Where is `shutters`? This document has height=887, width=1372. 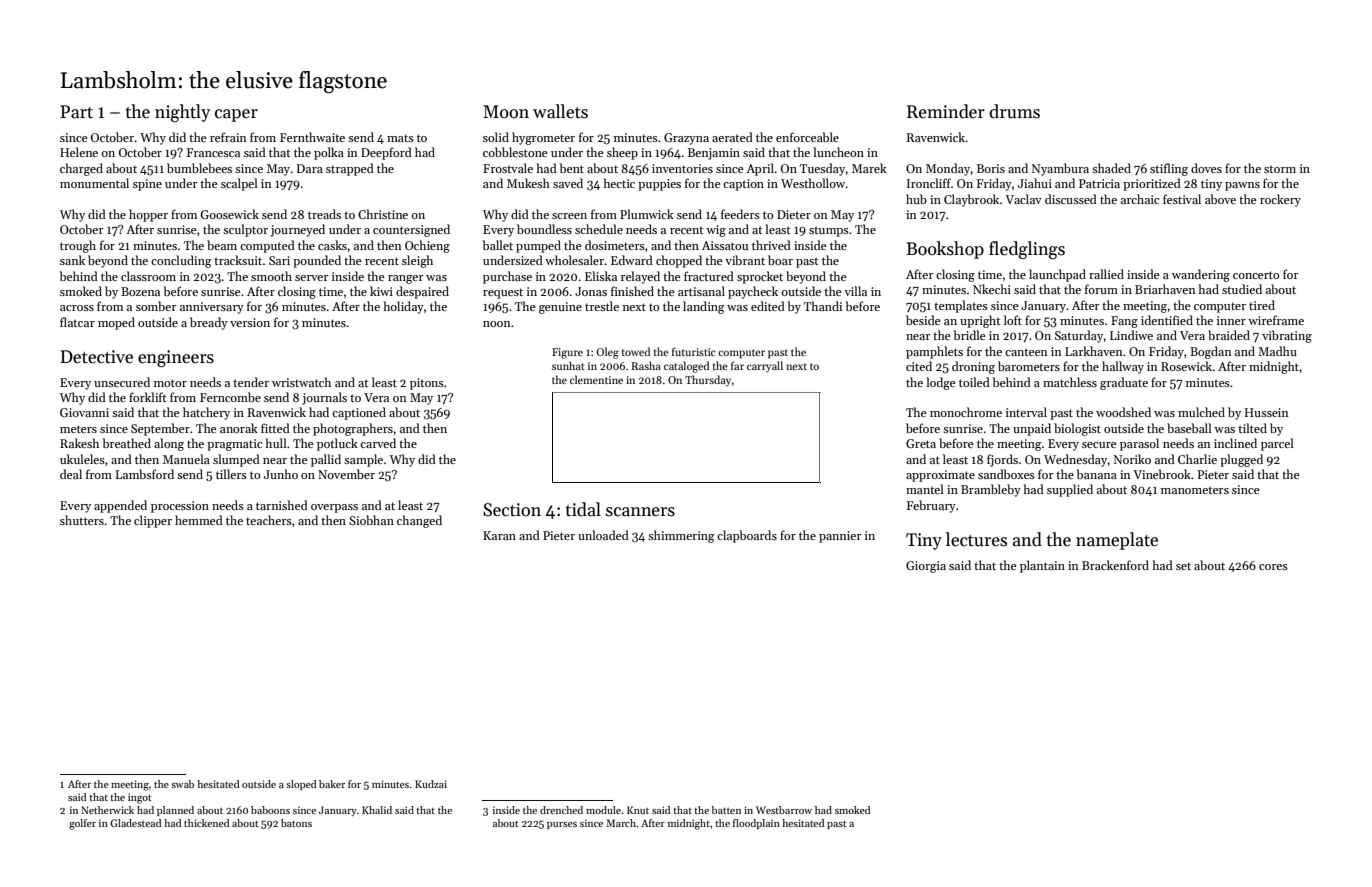
shutters is located at coordinates (82, 520).
